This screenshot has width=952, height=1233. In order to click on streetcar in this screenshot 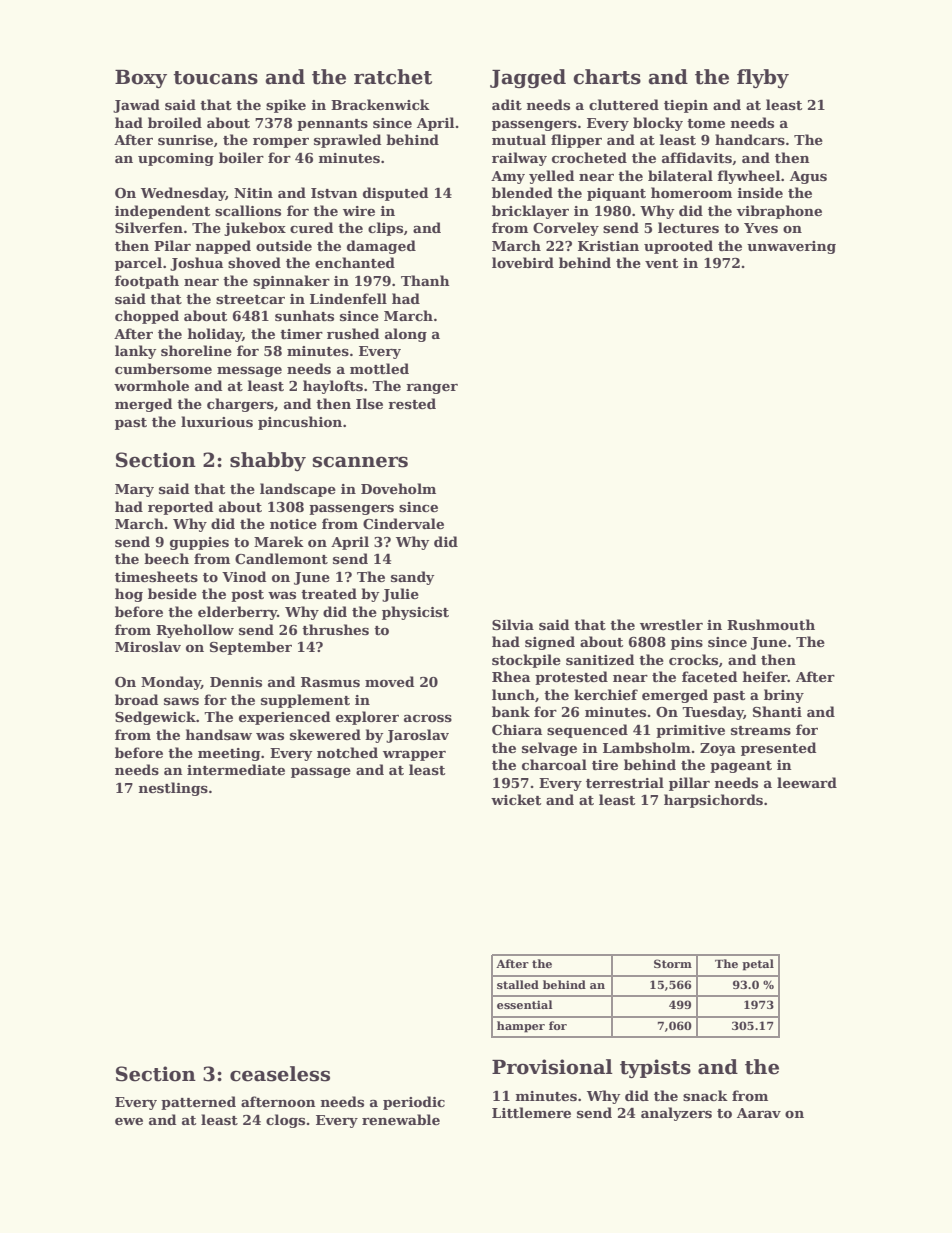, I will do `click(250, 299)`.
